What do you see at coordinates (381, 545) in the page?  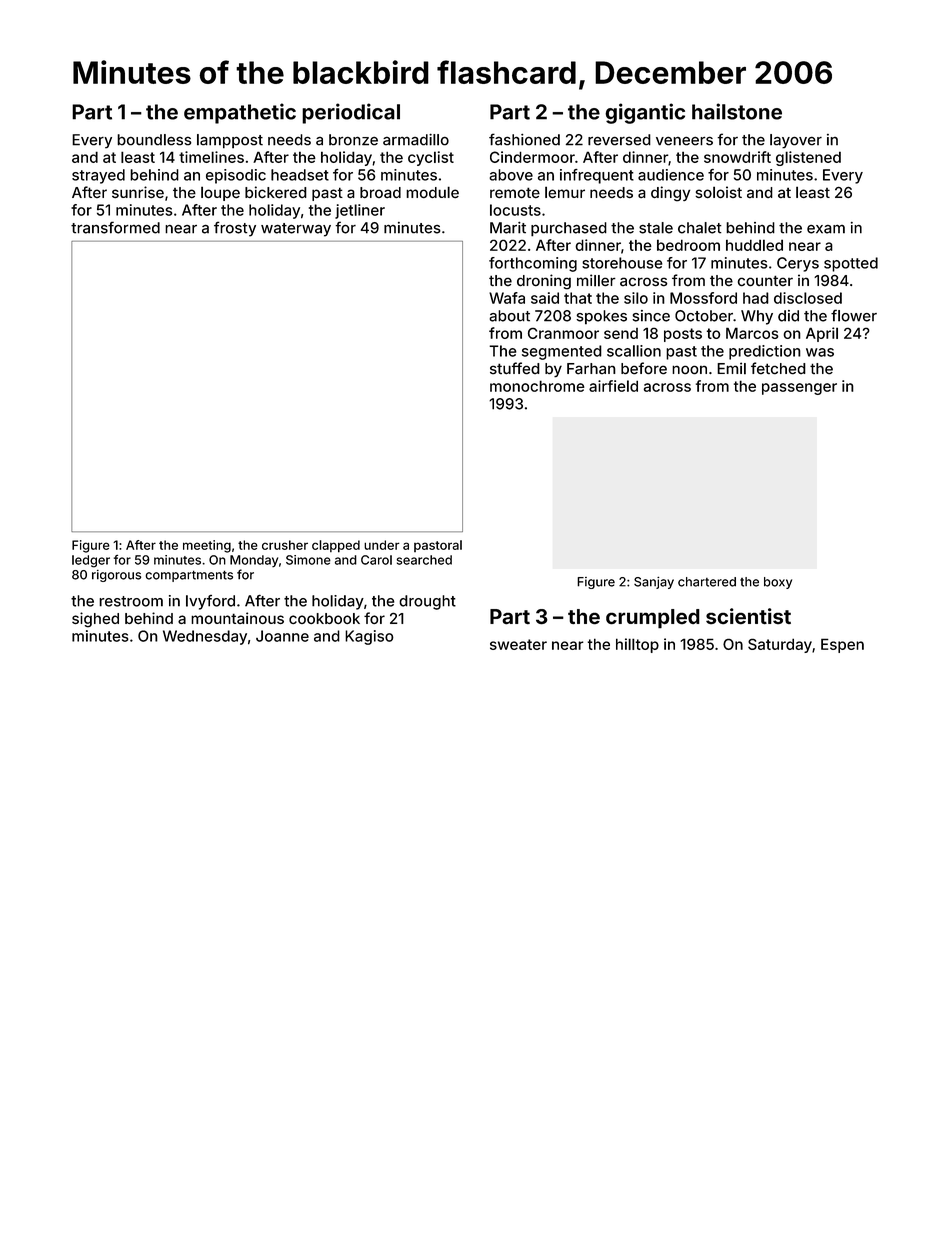 I see `under` at bounding box center [381, 545].
